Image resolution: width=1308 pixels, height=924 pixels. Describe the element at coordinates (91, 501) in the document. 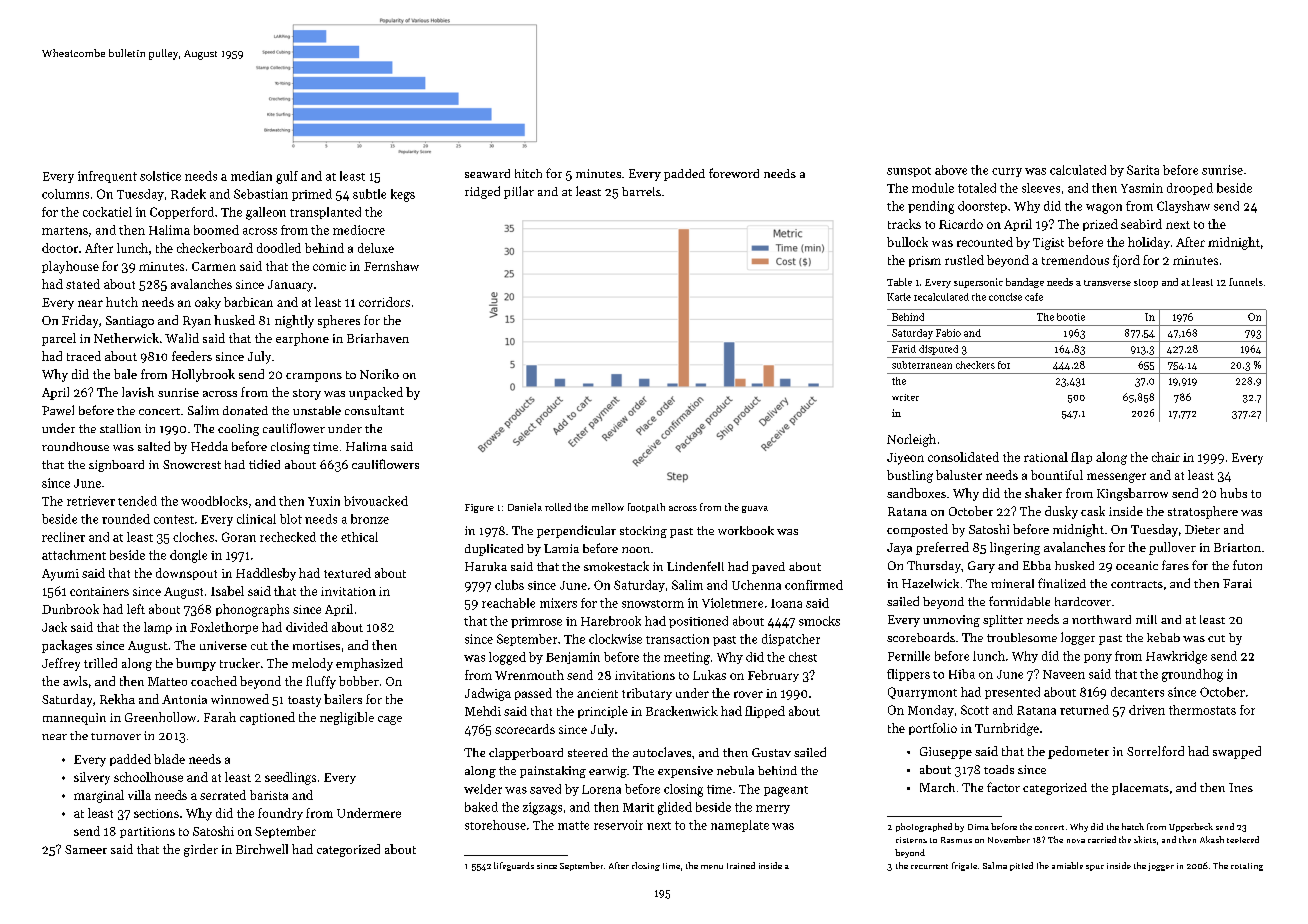

I see `retriever` at that location.
